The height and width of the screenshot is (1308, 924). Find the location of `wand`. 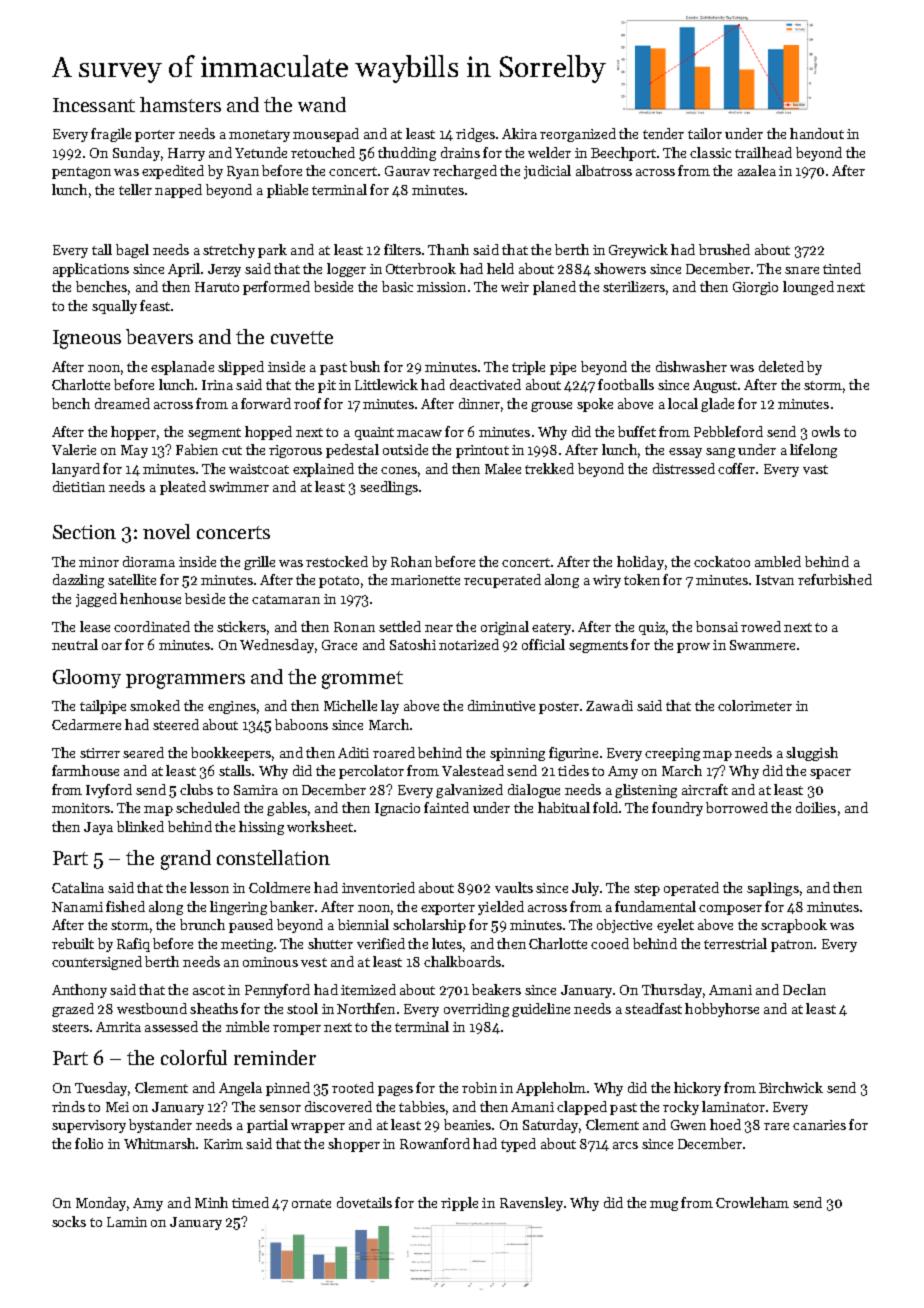

wand is located at coordinates (322, 104).
